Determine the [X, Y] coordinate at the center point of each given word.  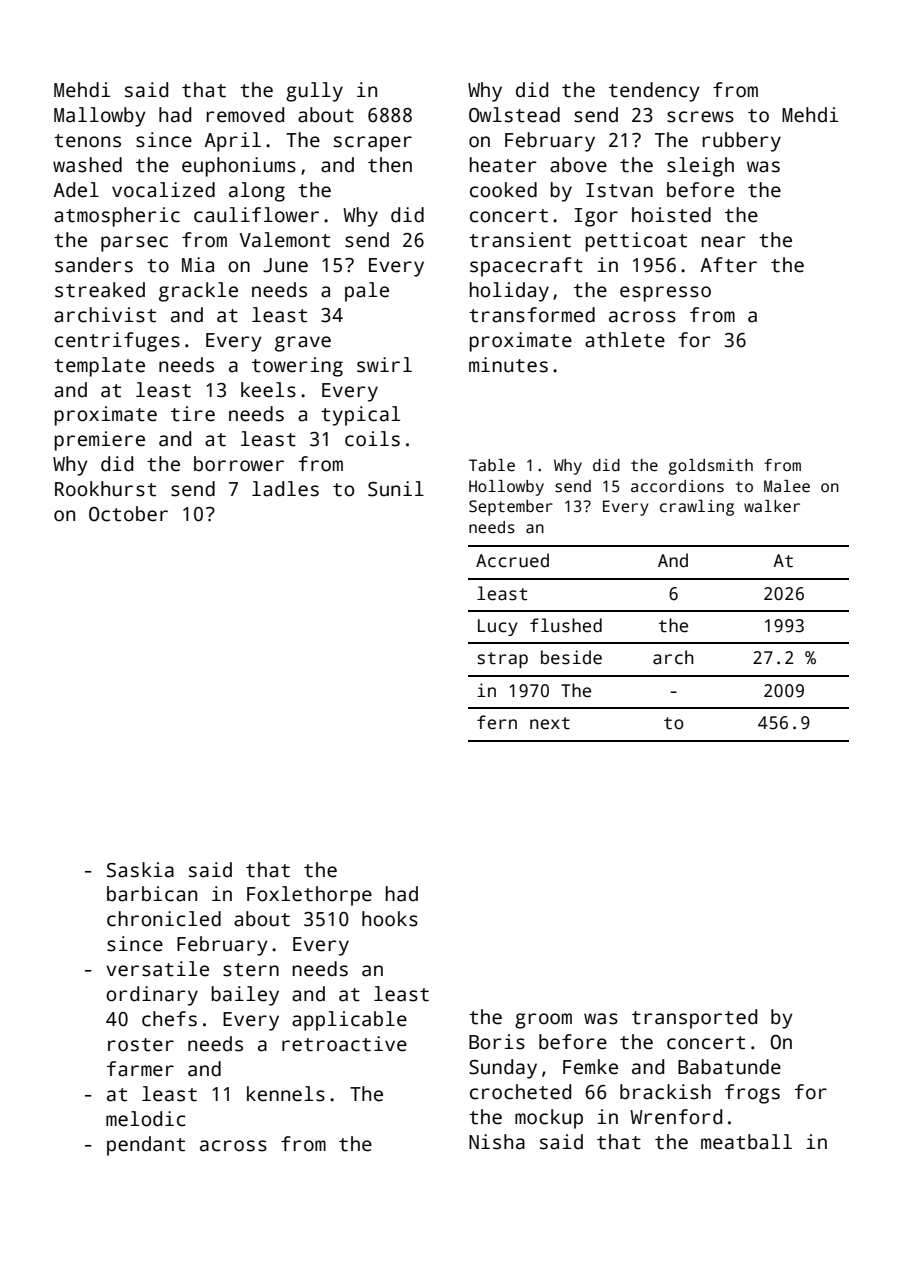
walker [772, 506]
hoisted [671, 215]
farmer [140, 1069]
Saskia [140, 870]
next [550, 723]
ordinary [152, 996]
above [578, 165]
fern [497, 722]
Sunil [396, 489]
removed [245, 115]
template [99, 367]
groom [543, 1021]
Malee [787, 486]
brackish [665, 1092]
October [128, 514]
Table [492, 465]
